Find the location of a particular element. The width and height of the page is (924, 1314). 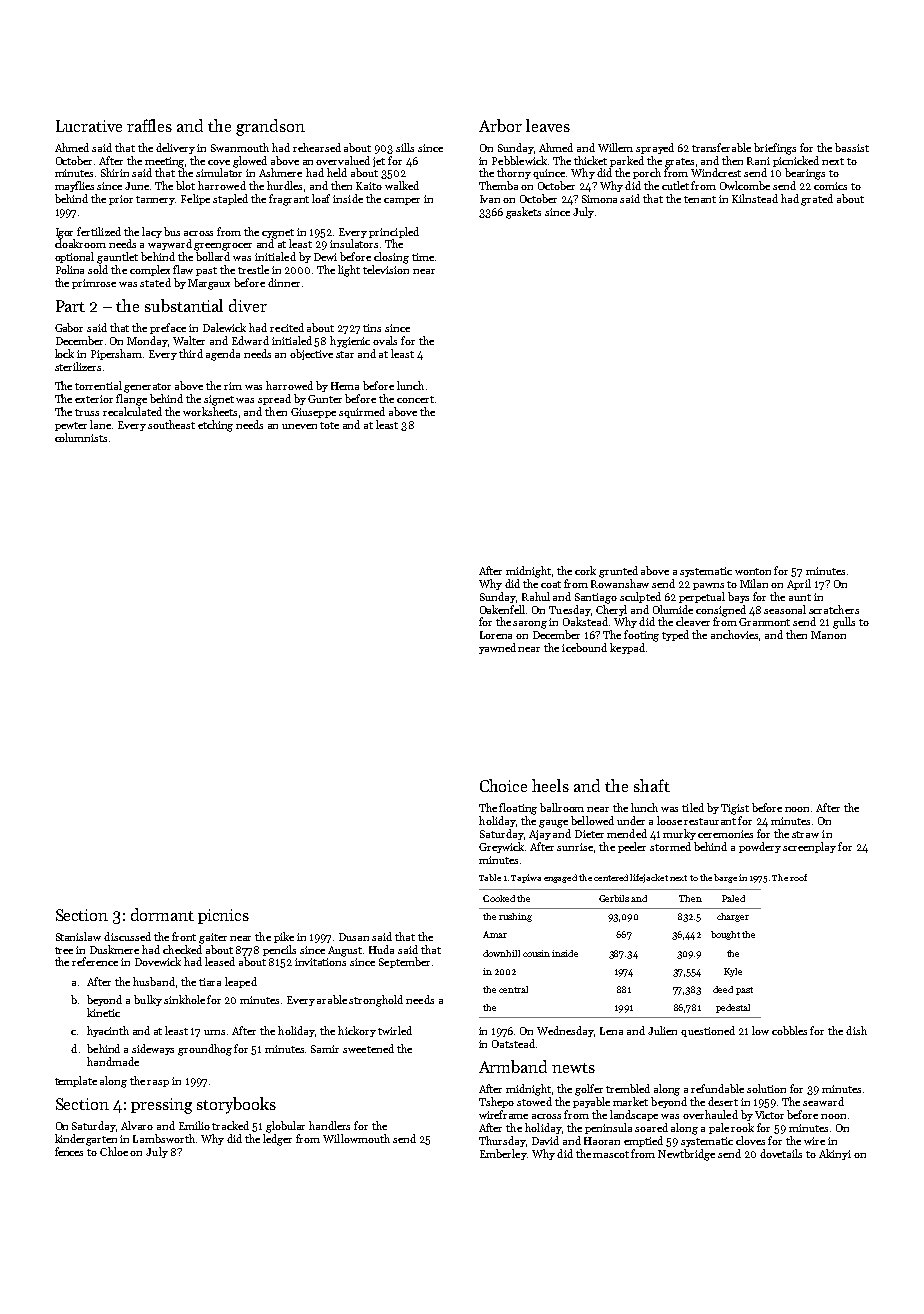

Duskmere is located at coordinates (114, 949).
